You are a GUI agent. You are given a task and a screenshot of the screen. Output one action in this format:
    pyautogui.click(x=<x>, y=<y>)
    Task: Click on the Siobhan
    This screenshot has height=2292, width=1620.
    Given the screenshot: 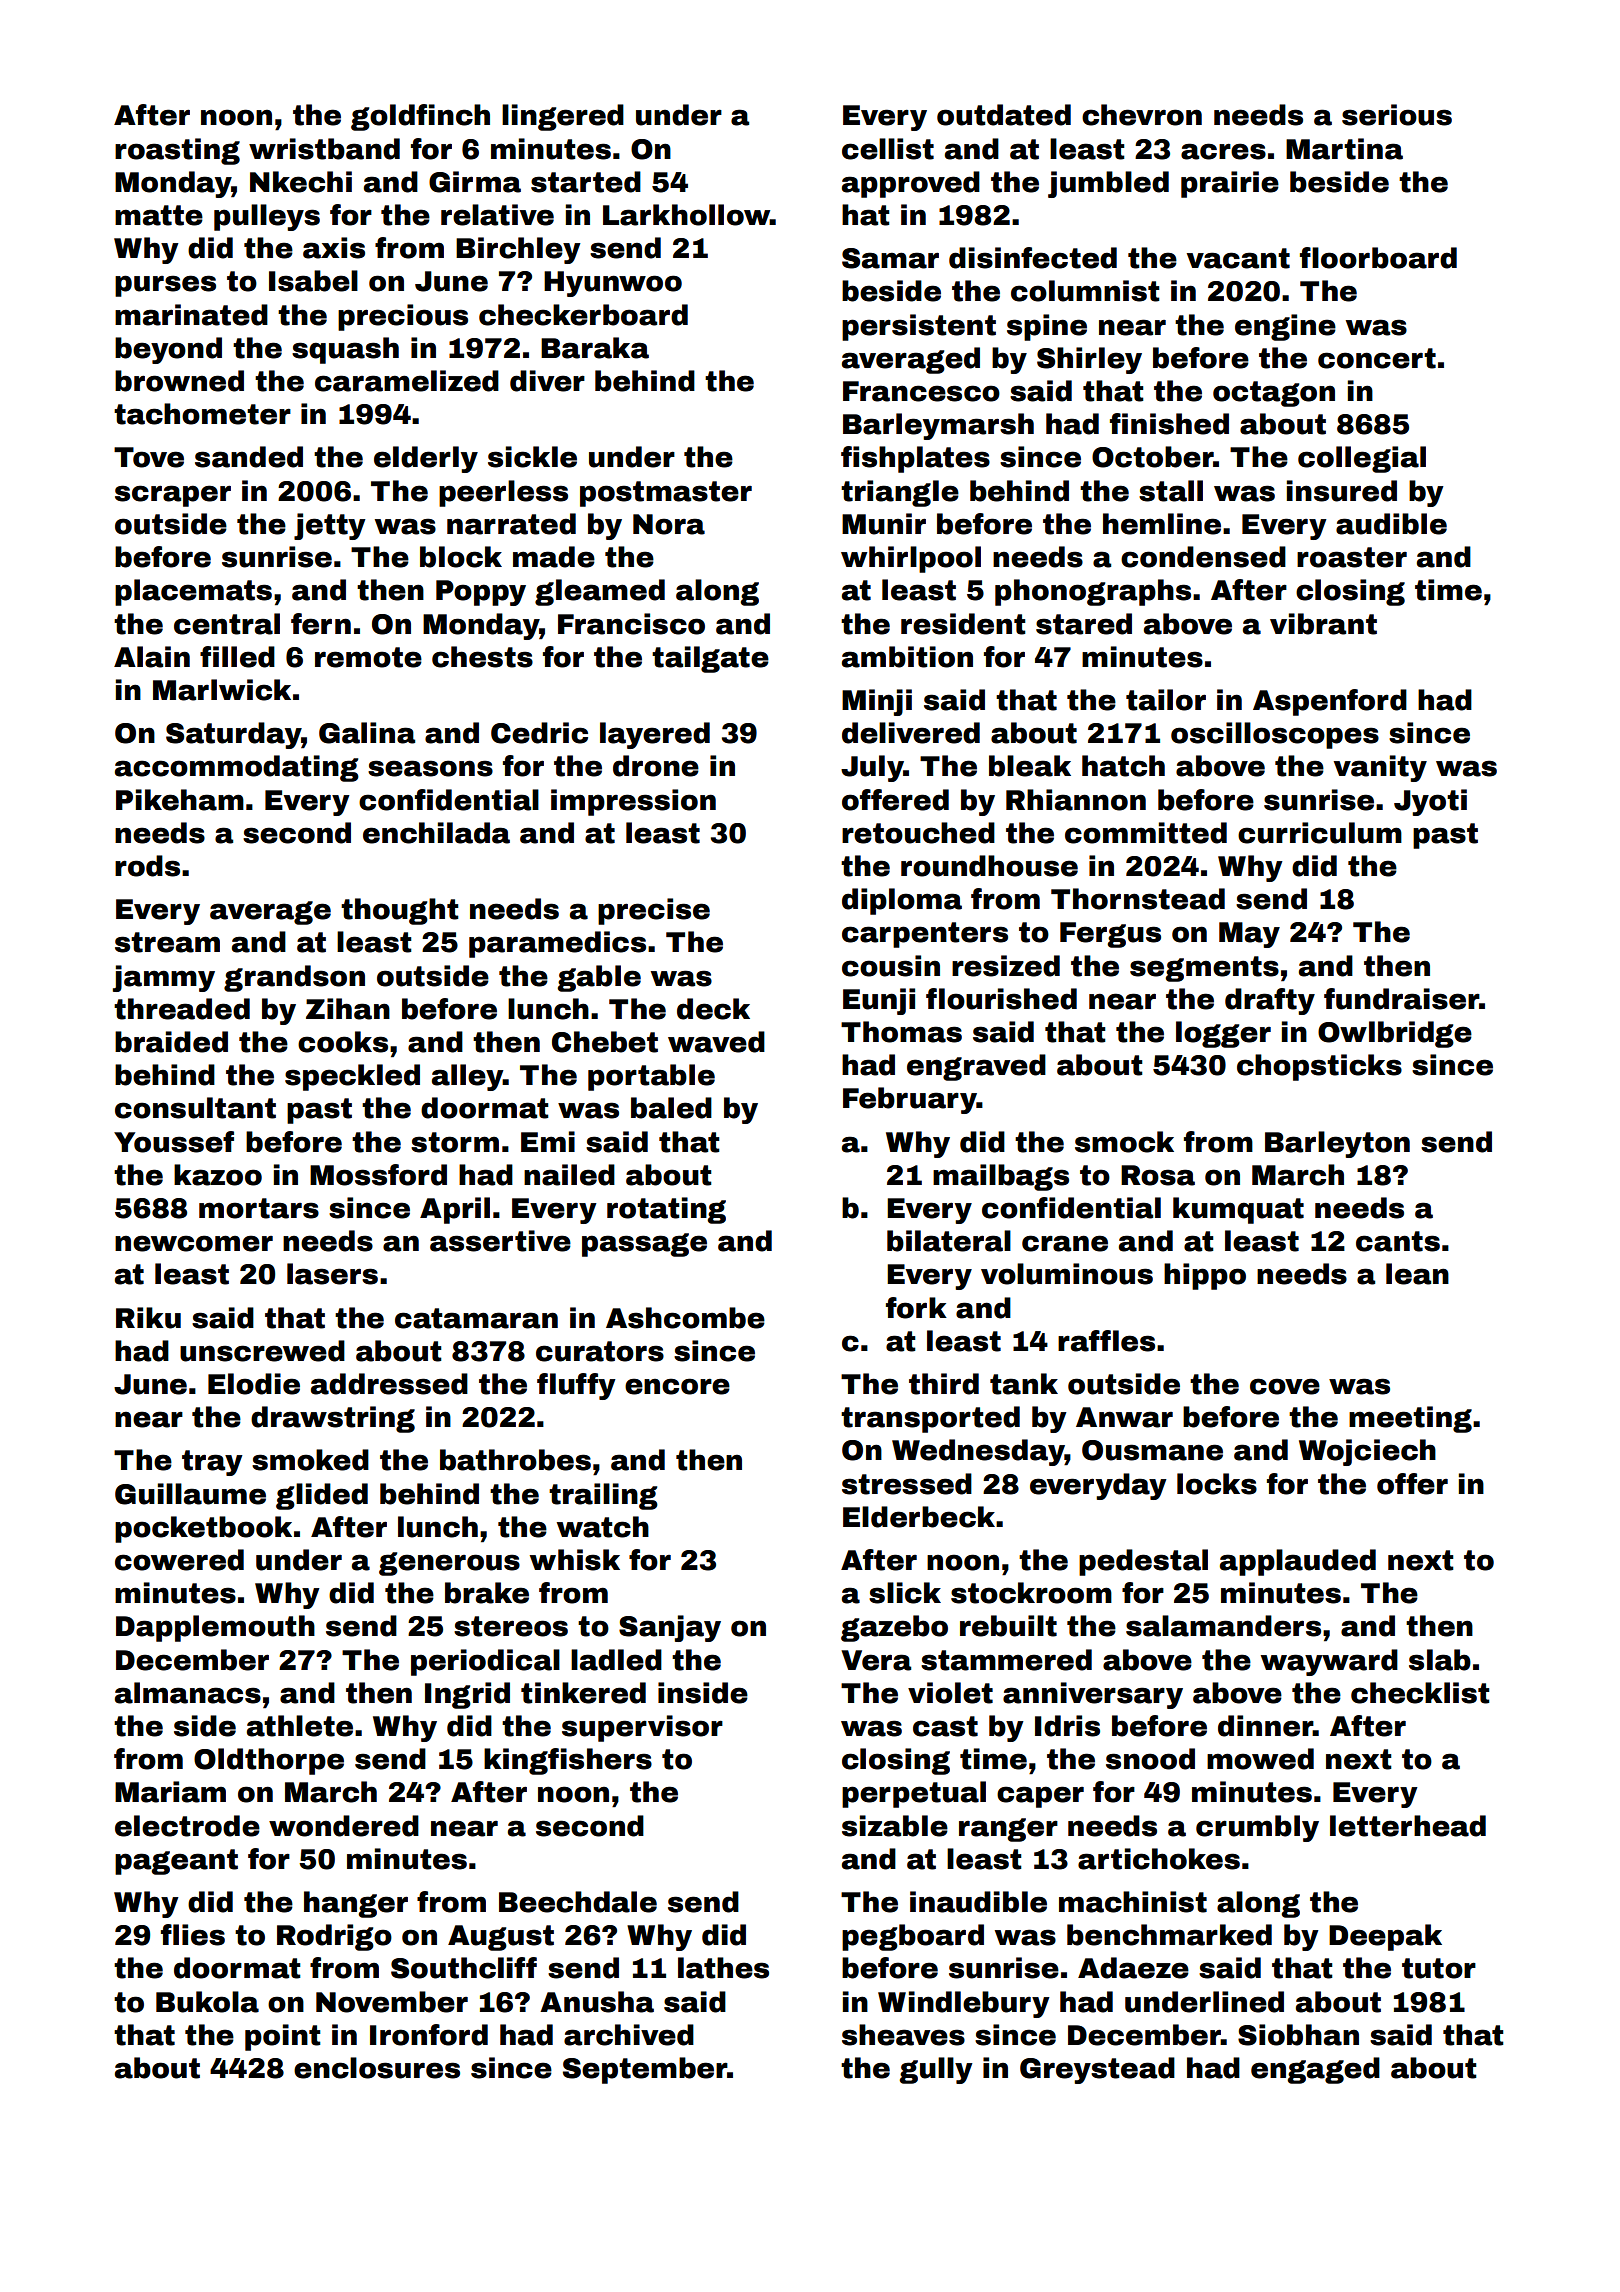 What is the action you would take?
    pyautogui.click(x=1298, y=2035)
